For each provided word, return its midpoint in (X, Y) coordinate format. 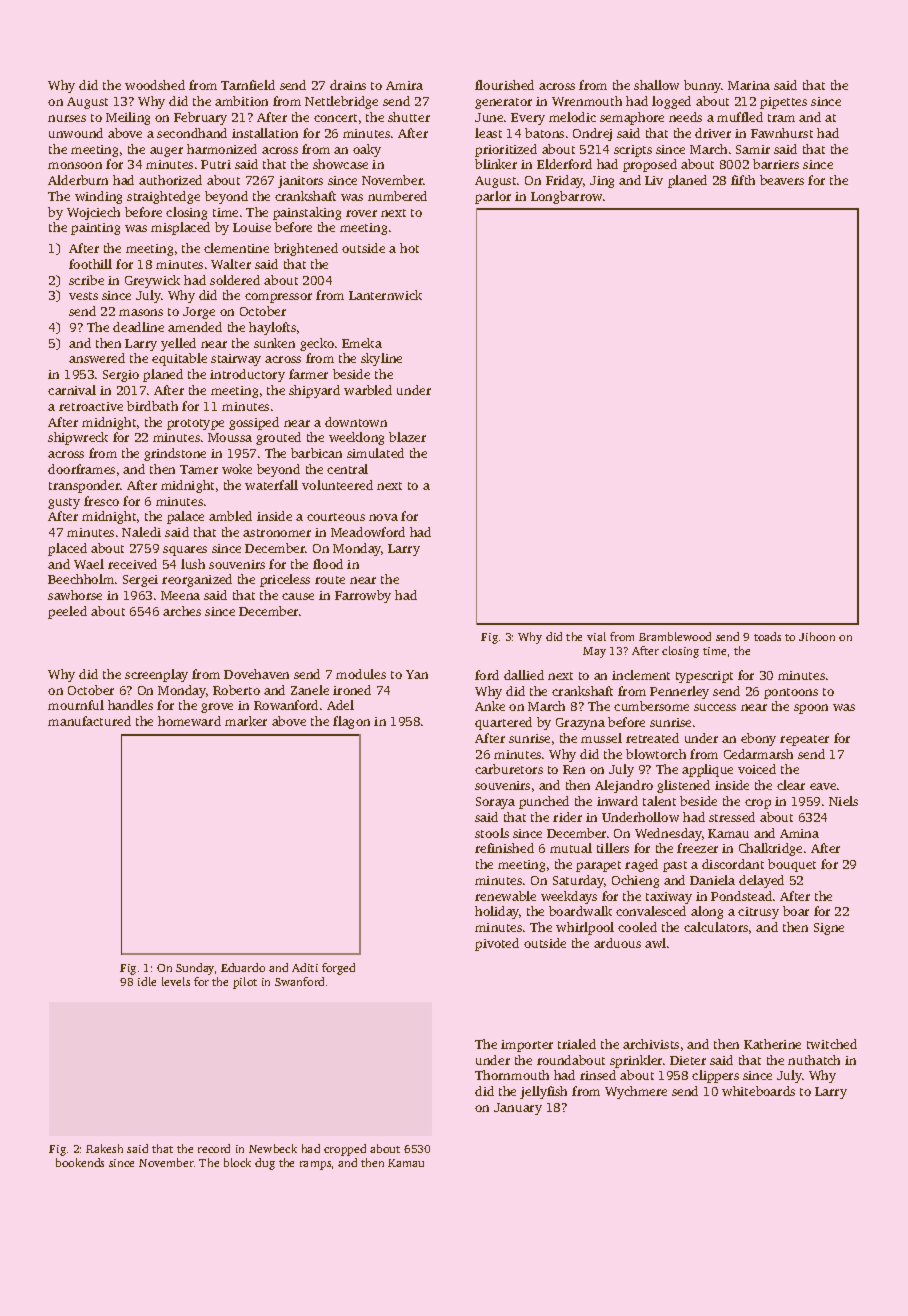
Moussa (230, 437)
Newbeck (273, 1148)
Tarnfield (248, 85)
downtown (356, 422)
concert (335, 118)
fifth (743, 180)
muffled (740, 117)
